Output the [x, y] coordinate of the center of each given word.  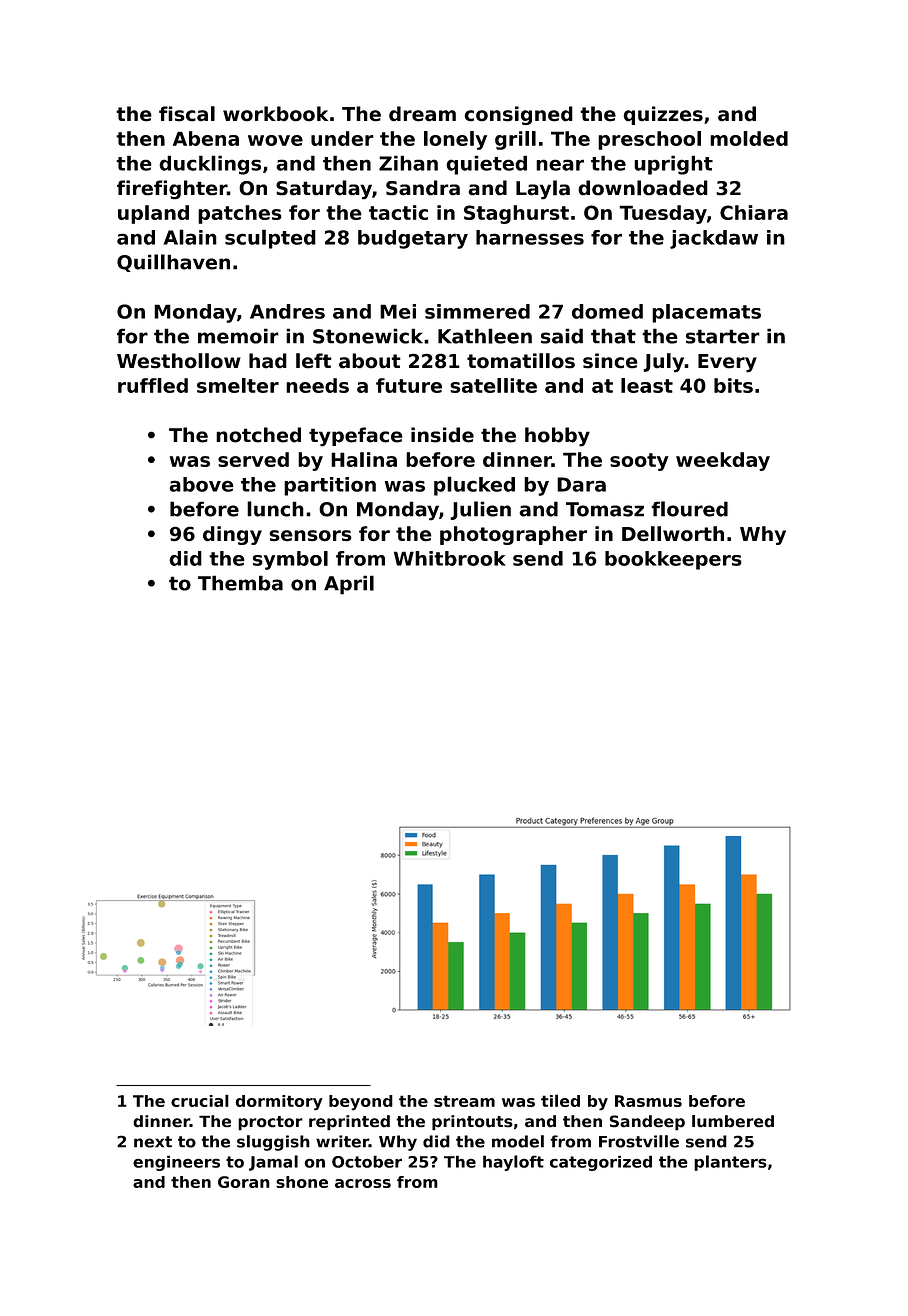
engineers [176, 1163]
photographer [513, 535]
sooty [639, 462]
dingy [232, 535]
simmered [477, 311]
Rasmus [648, 1101]
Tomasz [605, 509]
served [253, 459]
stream [464, 1101]
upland [153, 214]
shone [302, 1182]
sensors [310, 536]
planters [730, 1163]
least [647, 385]
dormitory [279, 1102]
